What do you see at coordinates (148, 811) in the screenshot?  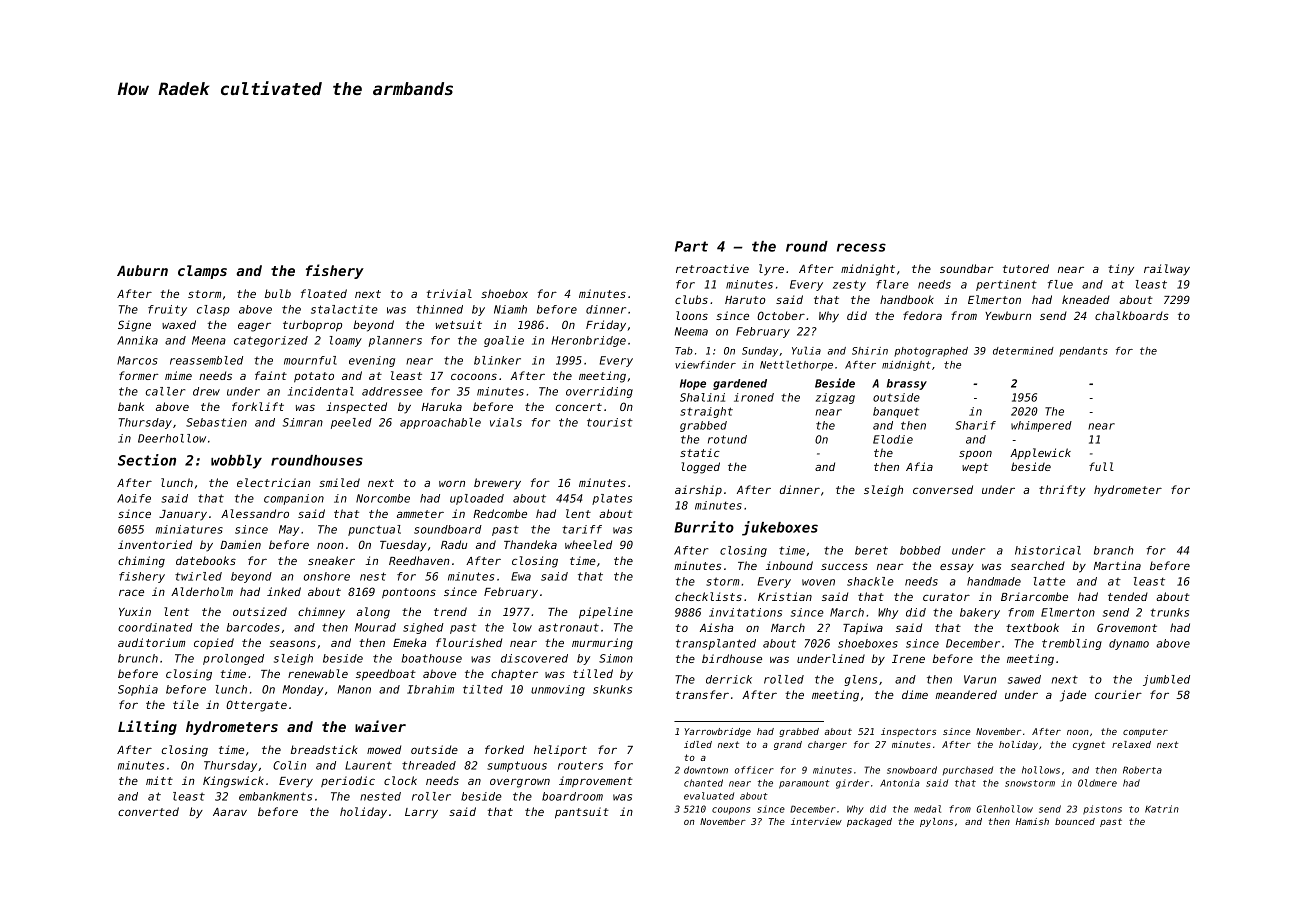 I see `converted` at bounding box center [148, 811].
